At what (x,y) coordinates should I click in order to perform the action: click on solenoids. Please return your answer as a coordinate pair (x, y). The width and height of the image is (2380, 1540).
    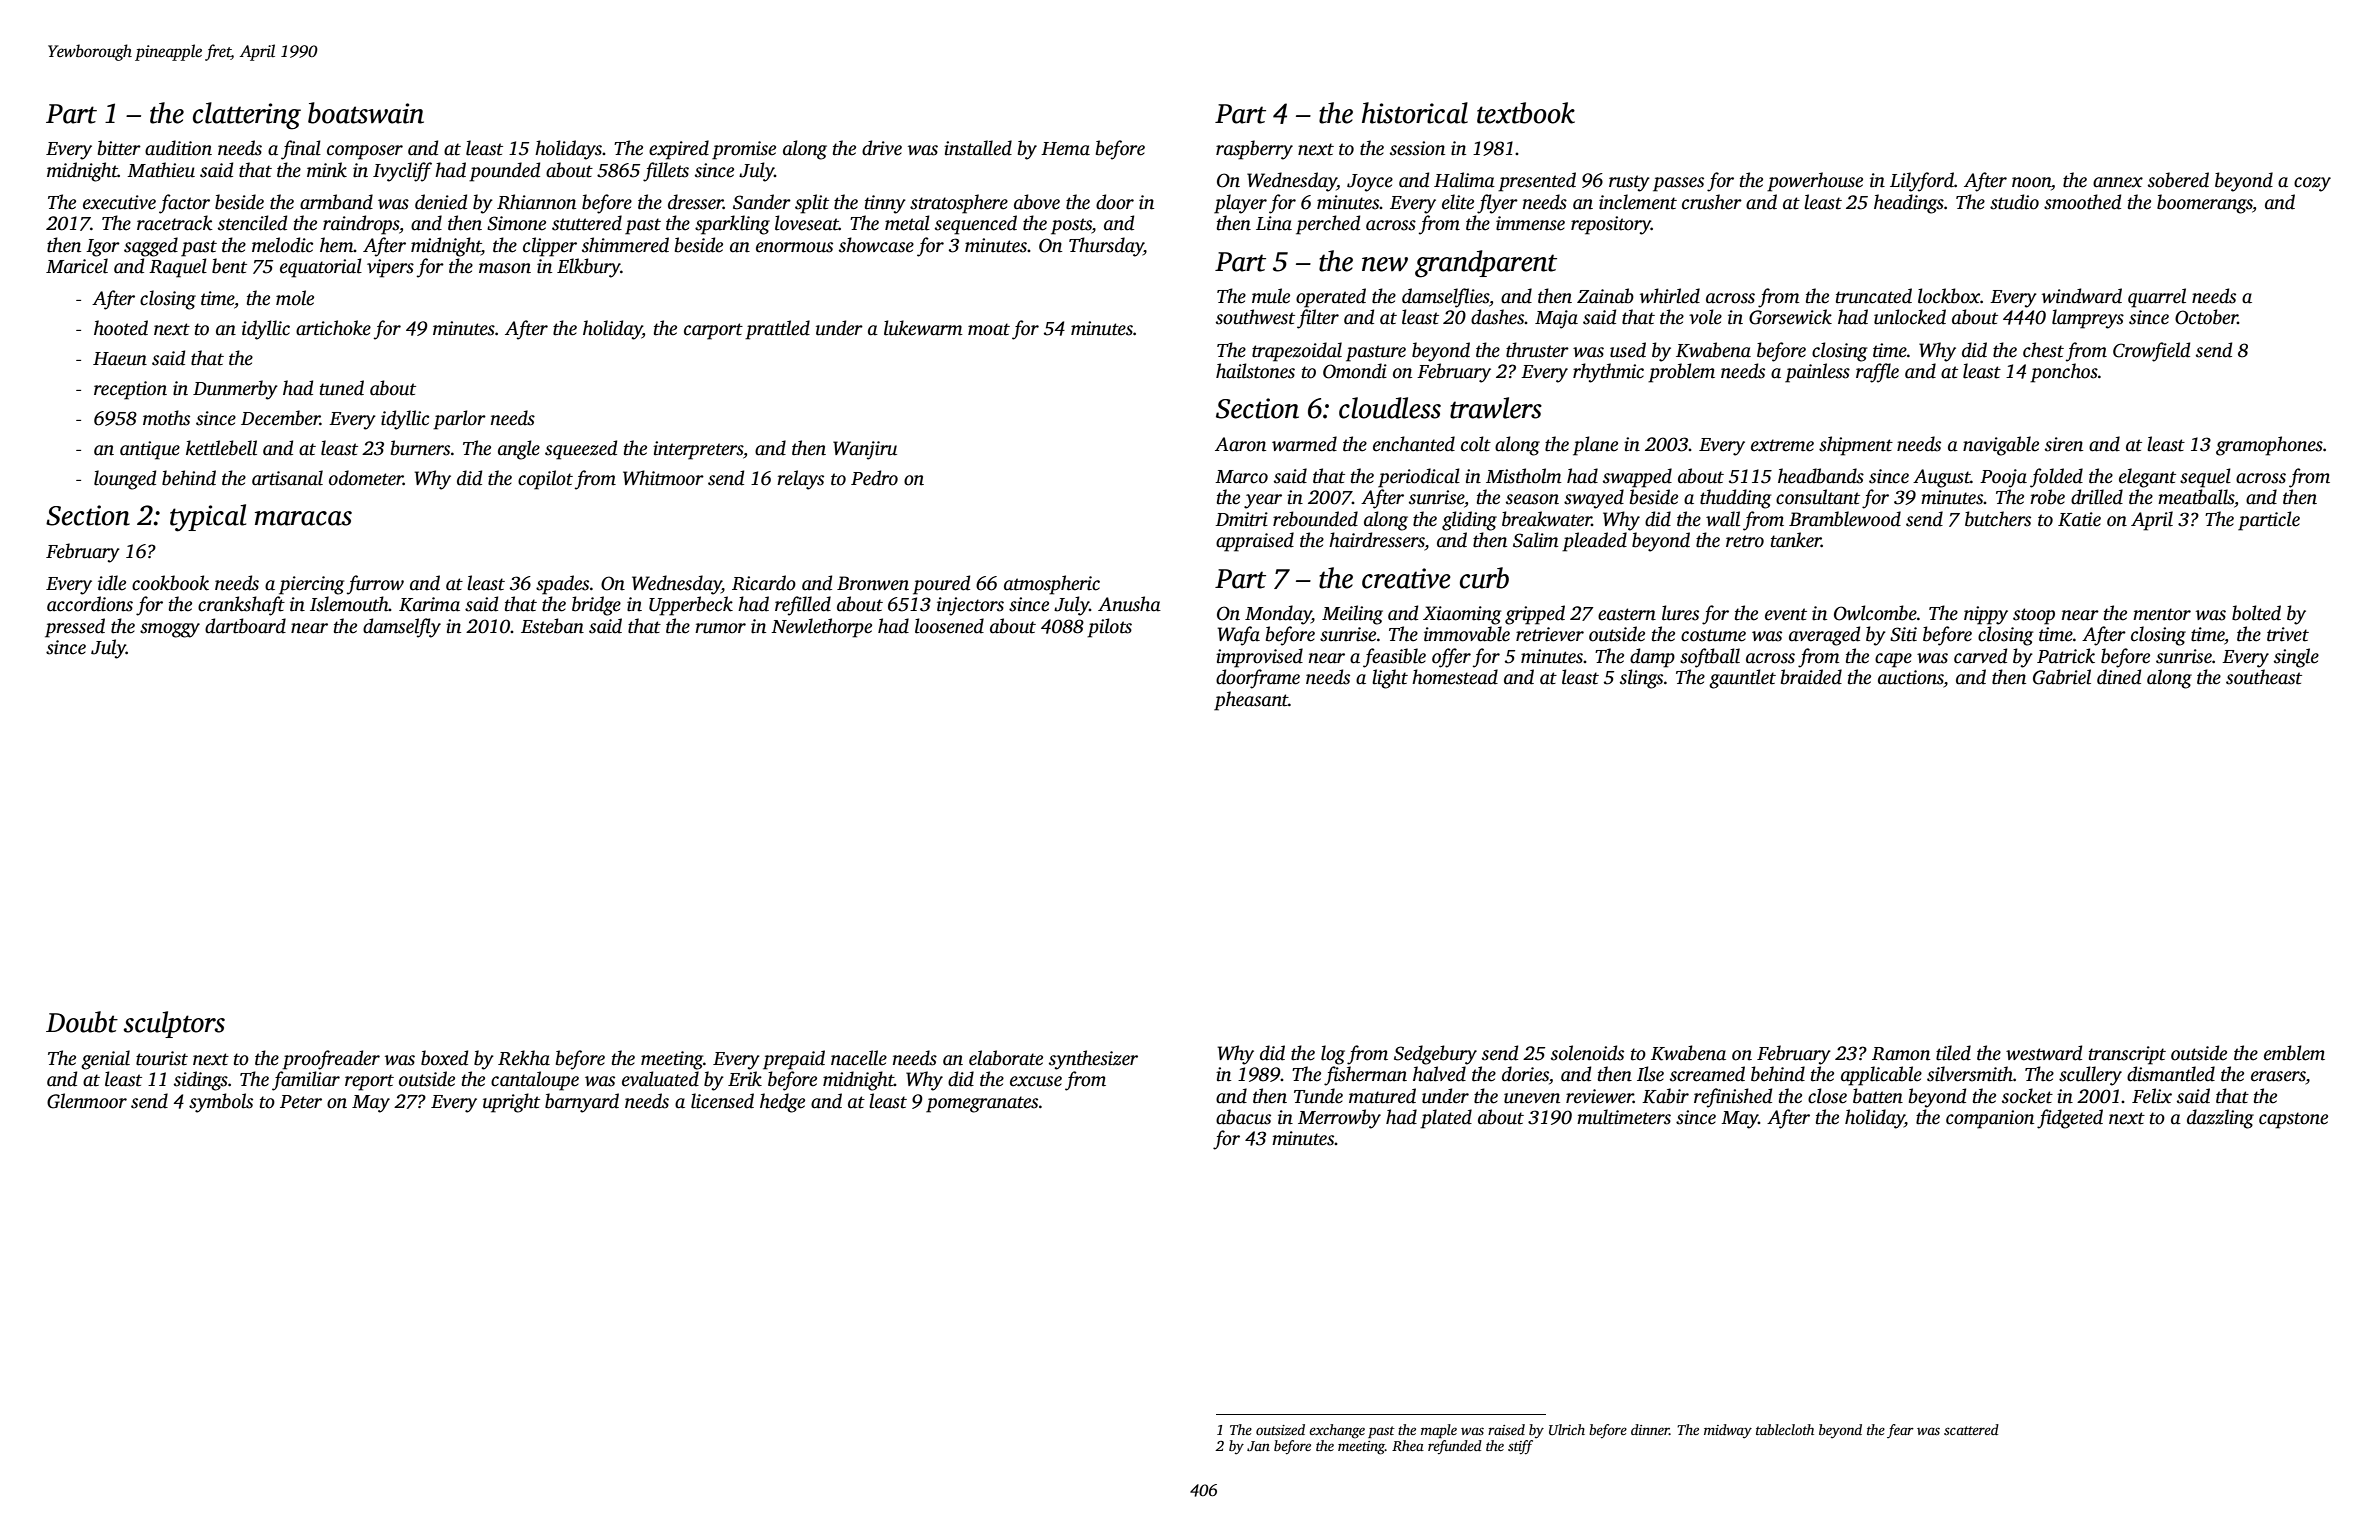
    Looking at the image, I should click on (1587, 1053).
